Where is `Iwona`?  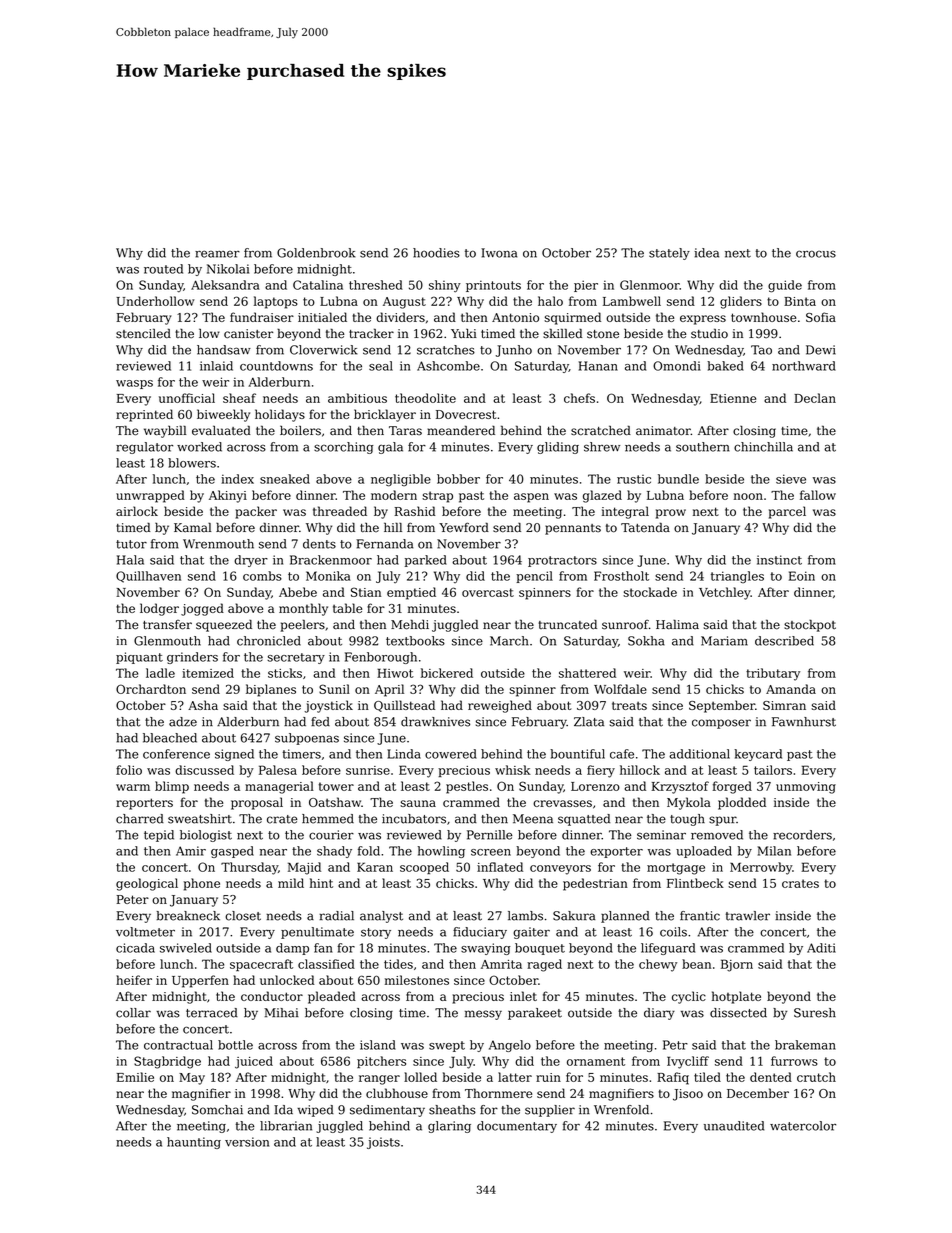 Iwona is located at coordinates (499, 253).
